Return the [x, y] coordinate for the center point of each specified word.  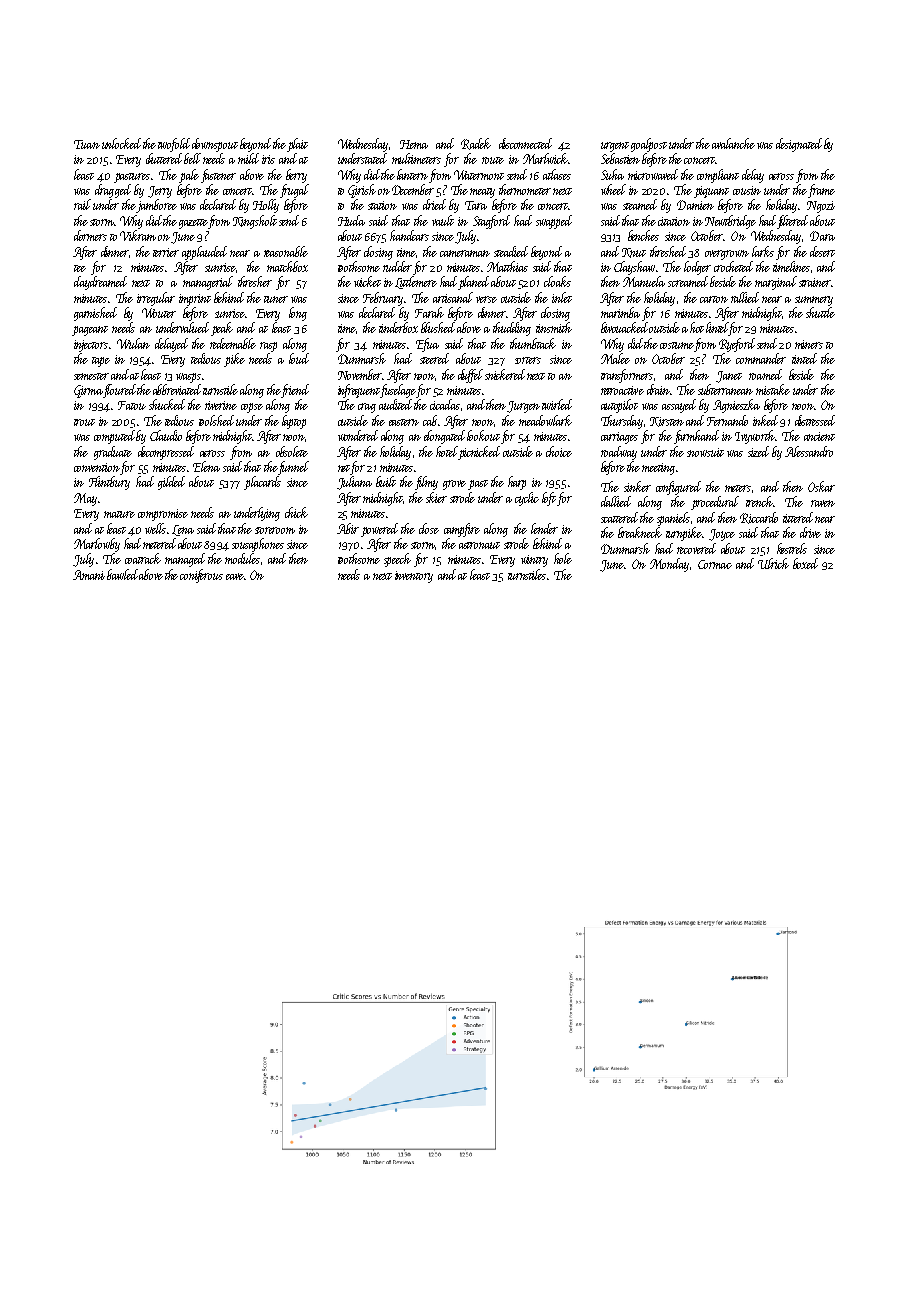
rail [82, 204]
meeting [658, 469]
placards [262, 483]
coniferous [201, 576]
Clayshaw [634, 268]
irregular [156, 299]
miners [809, 344]
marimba [620, 312]
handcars [409, 235]
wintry [534, 561]
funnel [293, 468]
